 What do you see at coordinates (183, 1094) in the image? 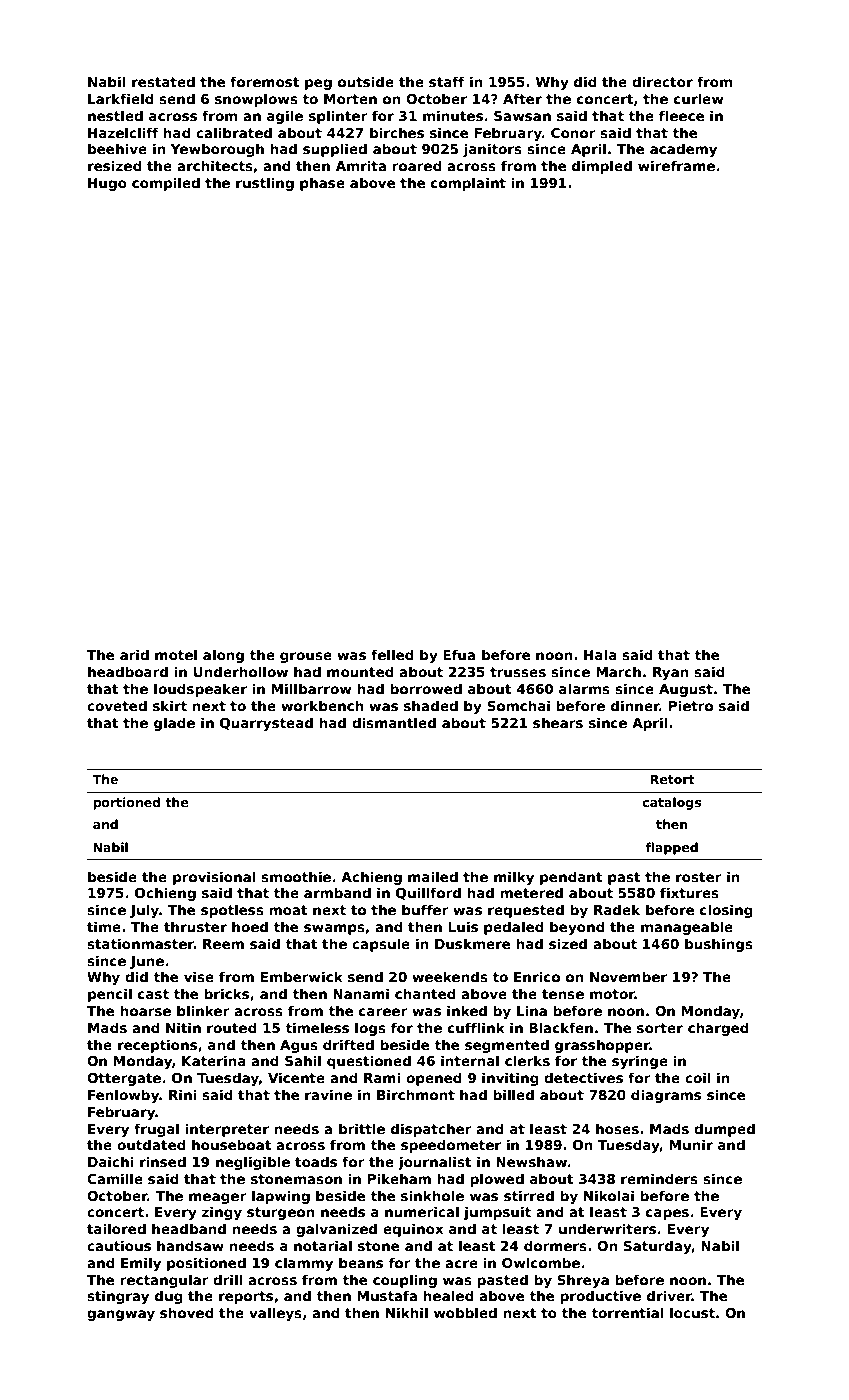
I see `Rini` at bounding box center [183, 1094].
